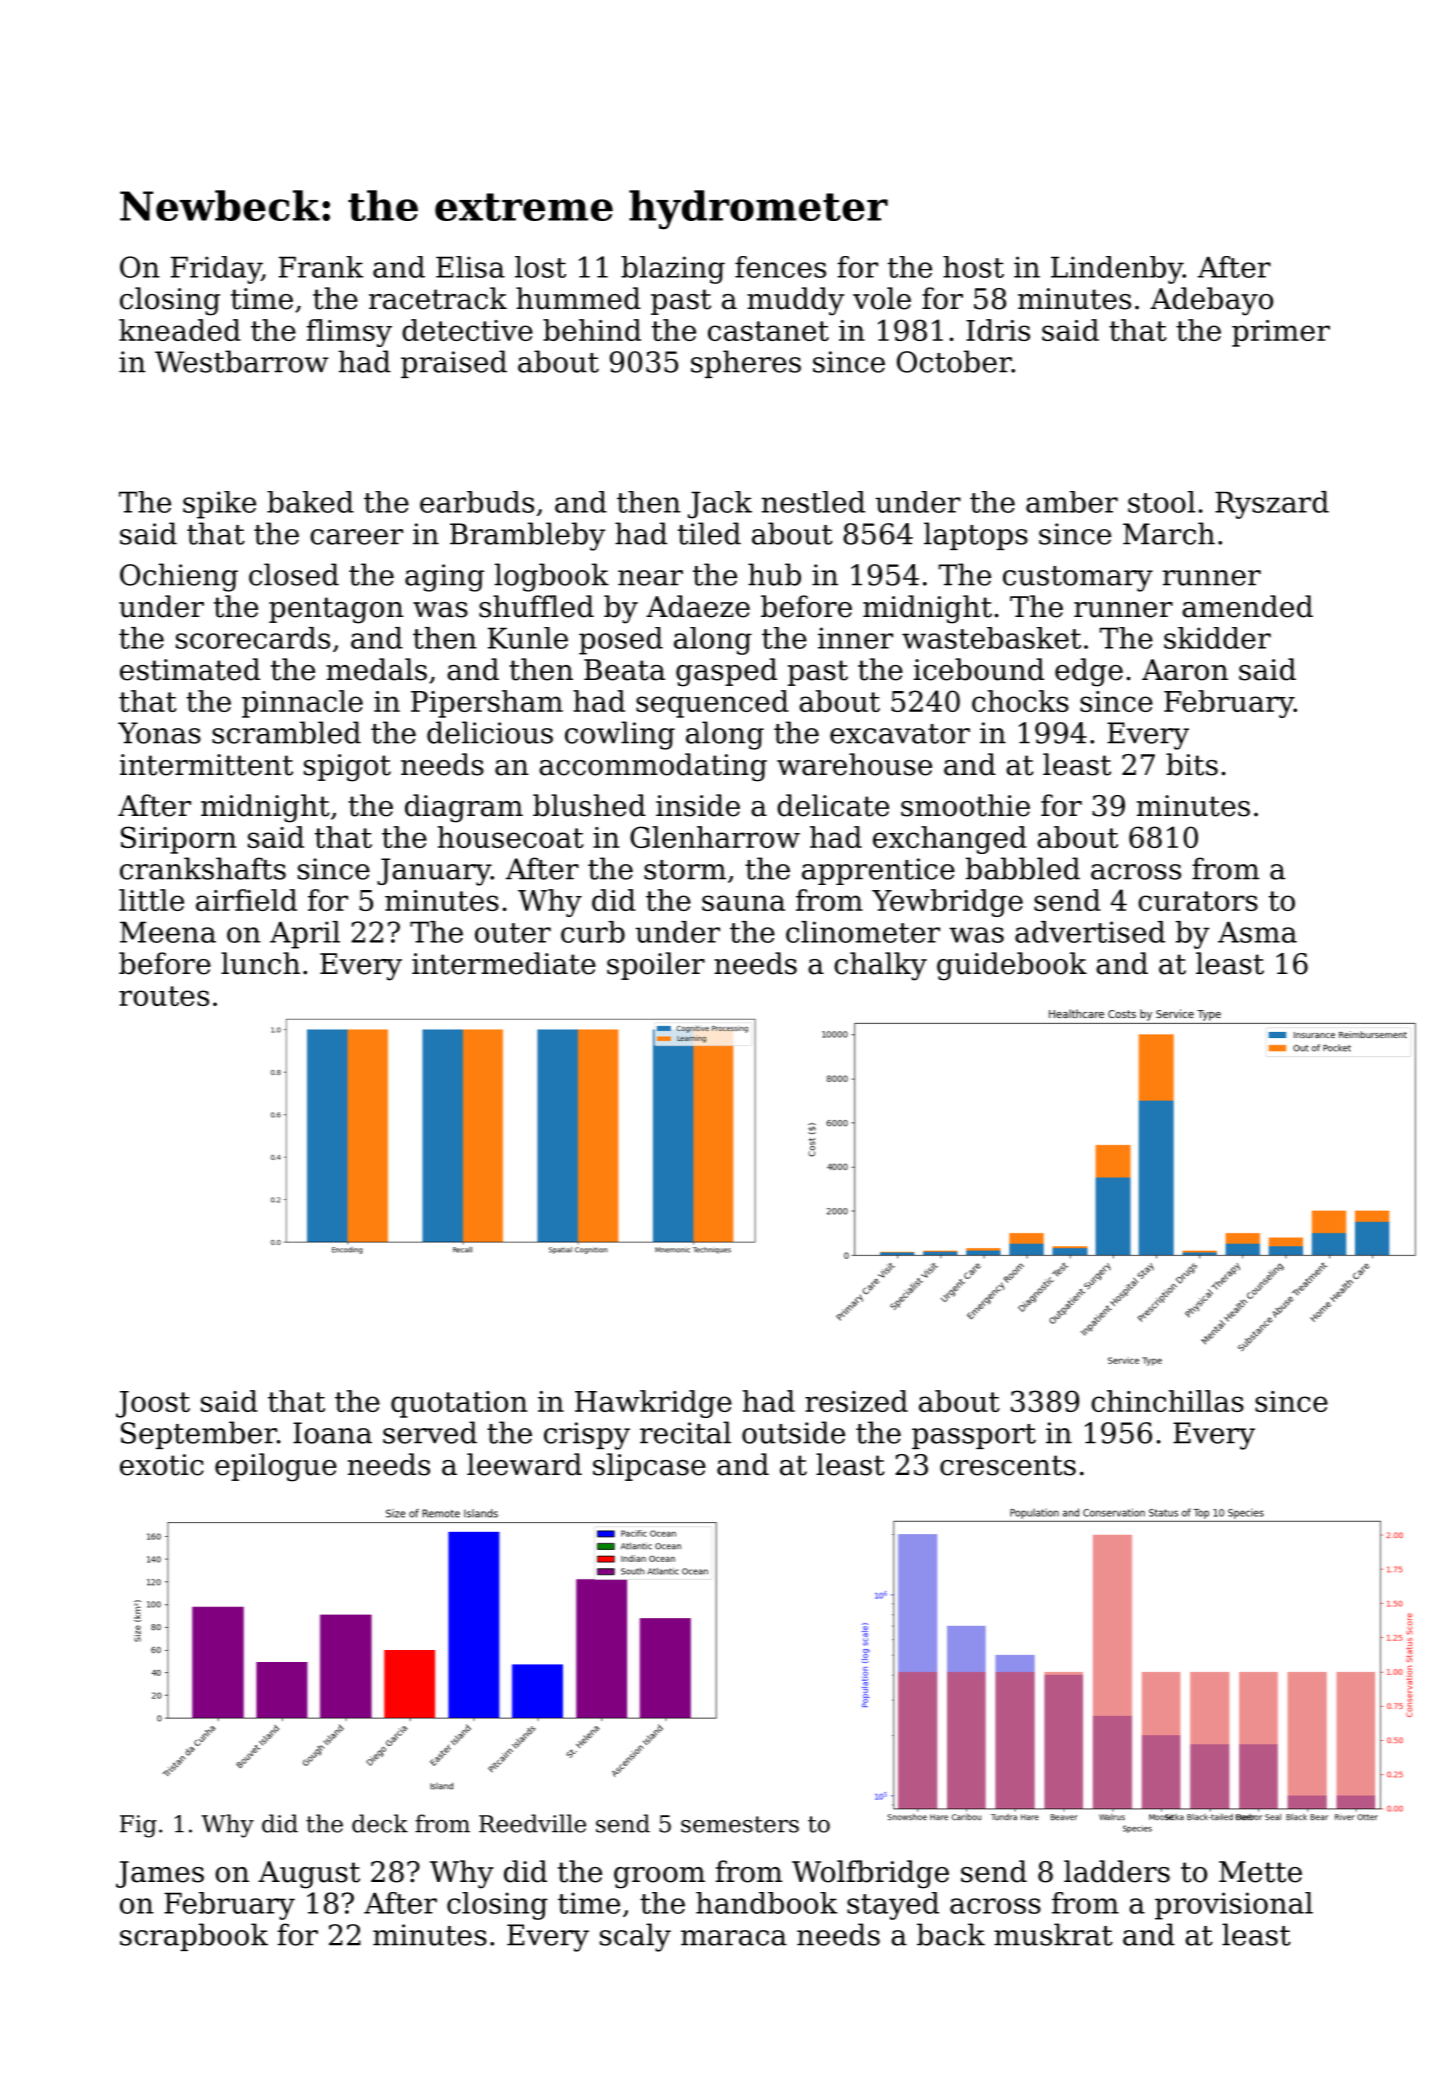 Image resolution: width=1450 pixels, height=2100 pixels. I want to click on scrapbook, so click(194, 1937).
